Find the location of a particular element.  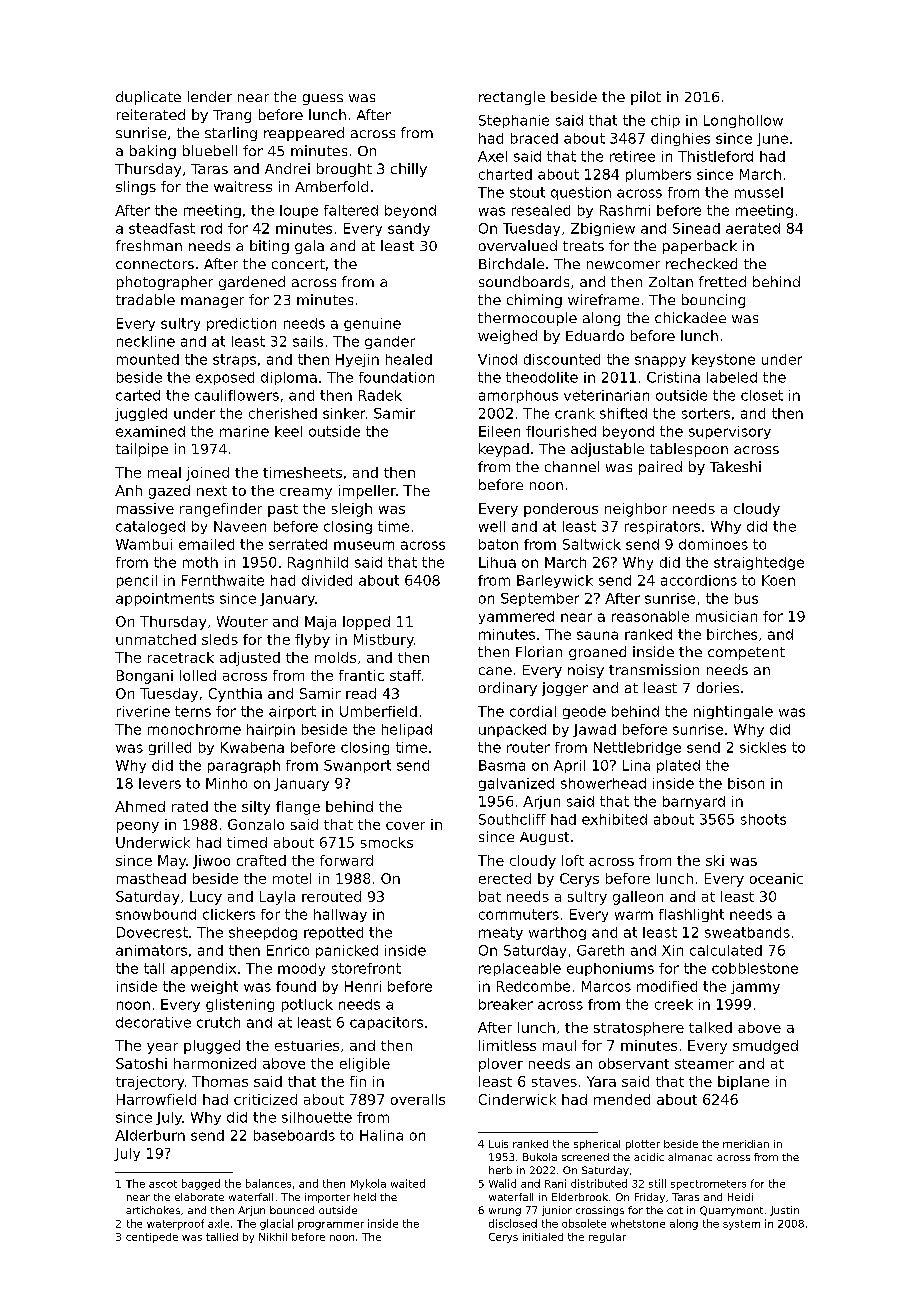

emailed is located at coordinates (206, 544).
